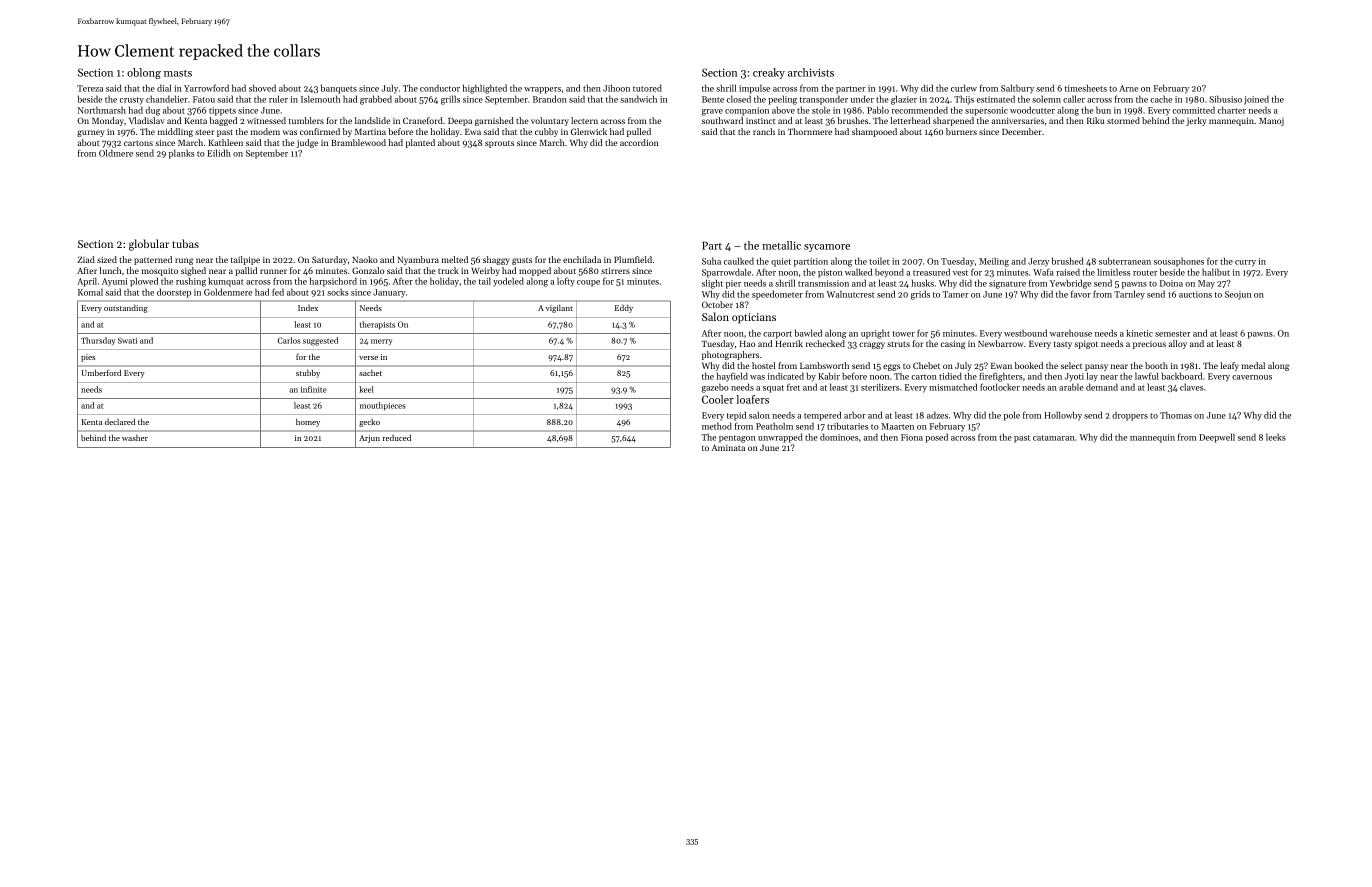 The height and width of the document is (887, 1372). Describe the element at coordinates (149, 245) in the document. I see `globular` at that location.
